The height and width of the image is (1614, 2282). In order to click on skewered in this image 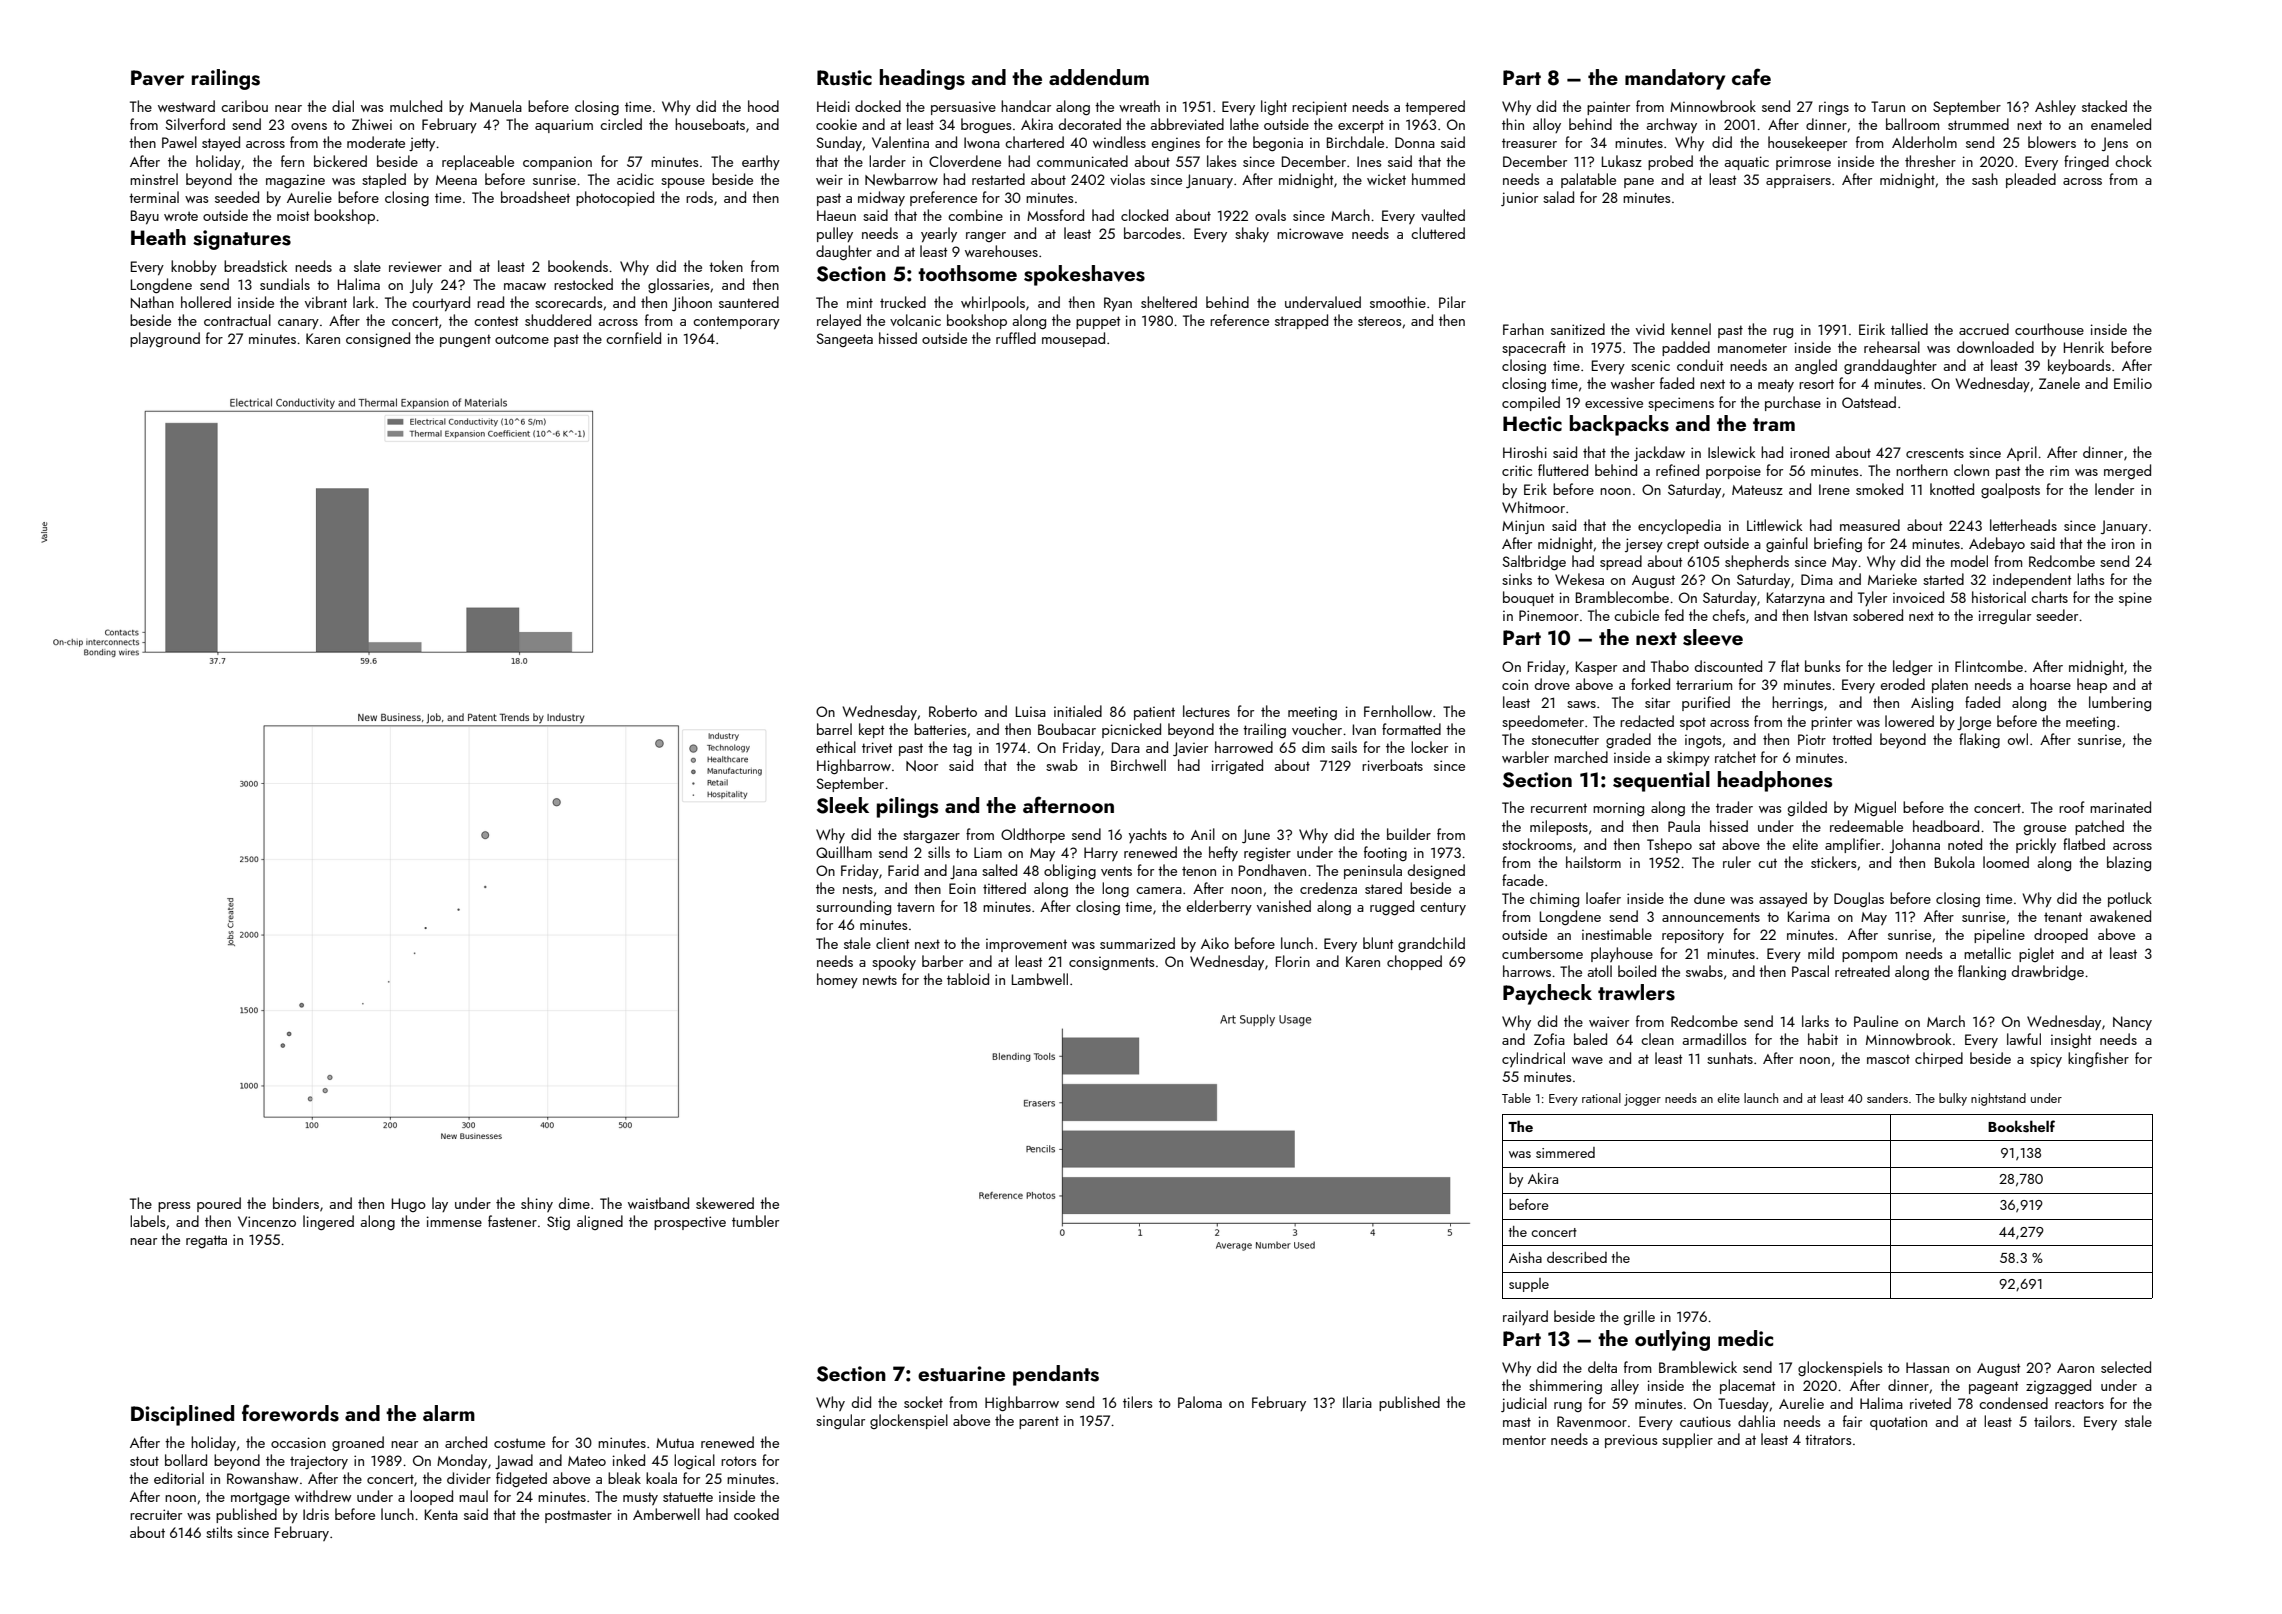, I will do `click(725, 1203)`.
